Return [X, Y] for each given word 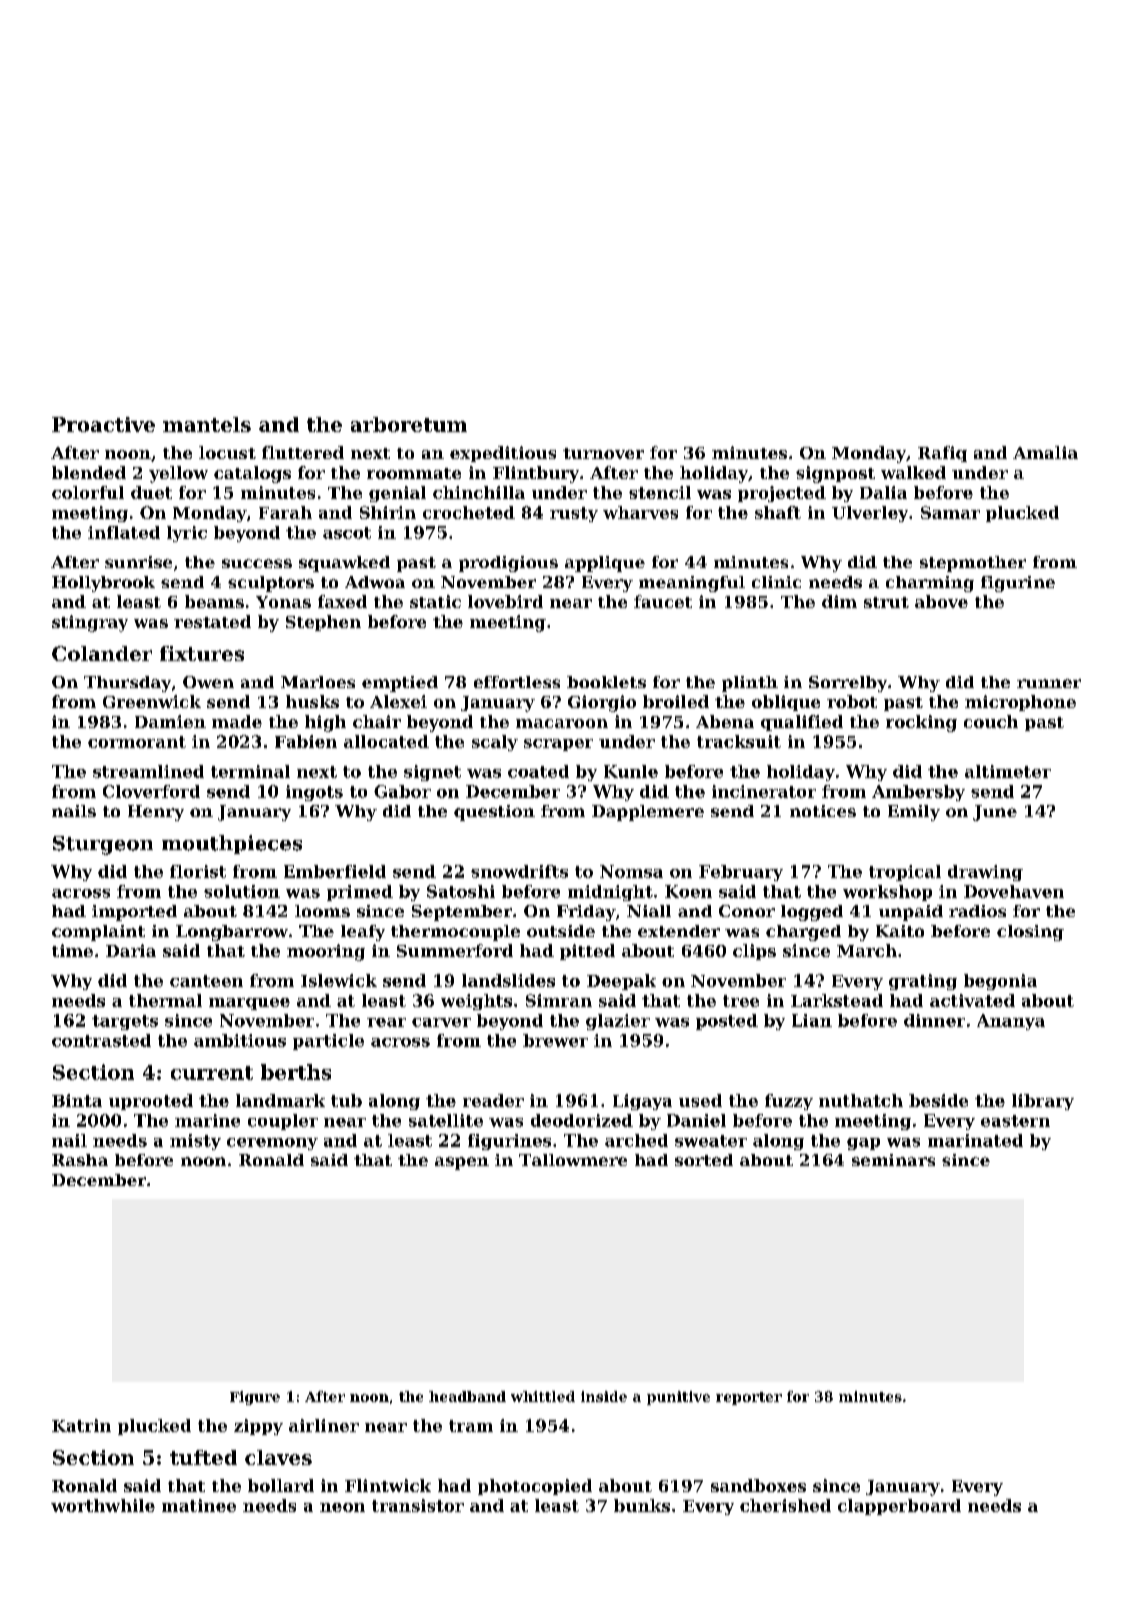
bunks [642, 1505]
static [435, 601]
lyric [187, 534]
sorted [704, 1160]
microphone [1020, 703]
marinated [975, 1140]
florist [198, 871]
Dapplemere [648, 813]
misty [195, 1142]
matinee [199, 1505]
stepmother [973, 564]
